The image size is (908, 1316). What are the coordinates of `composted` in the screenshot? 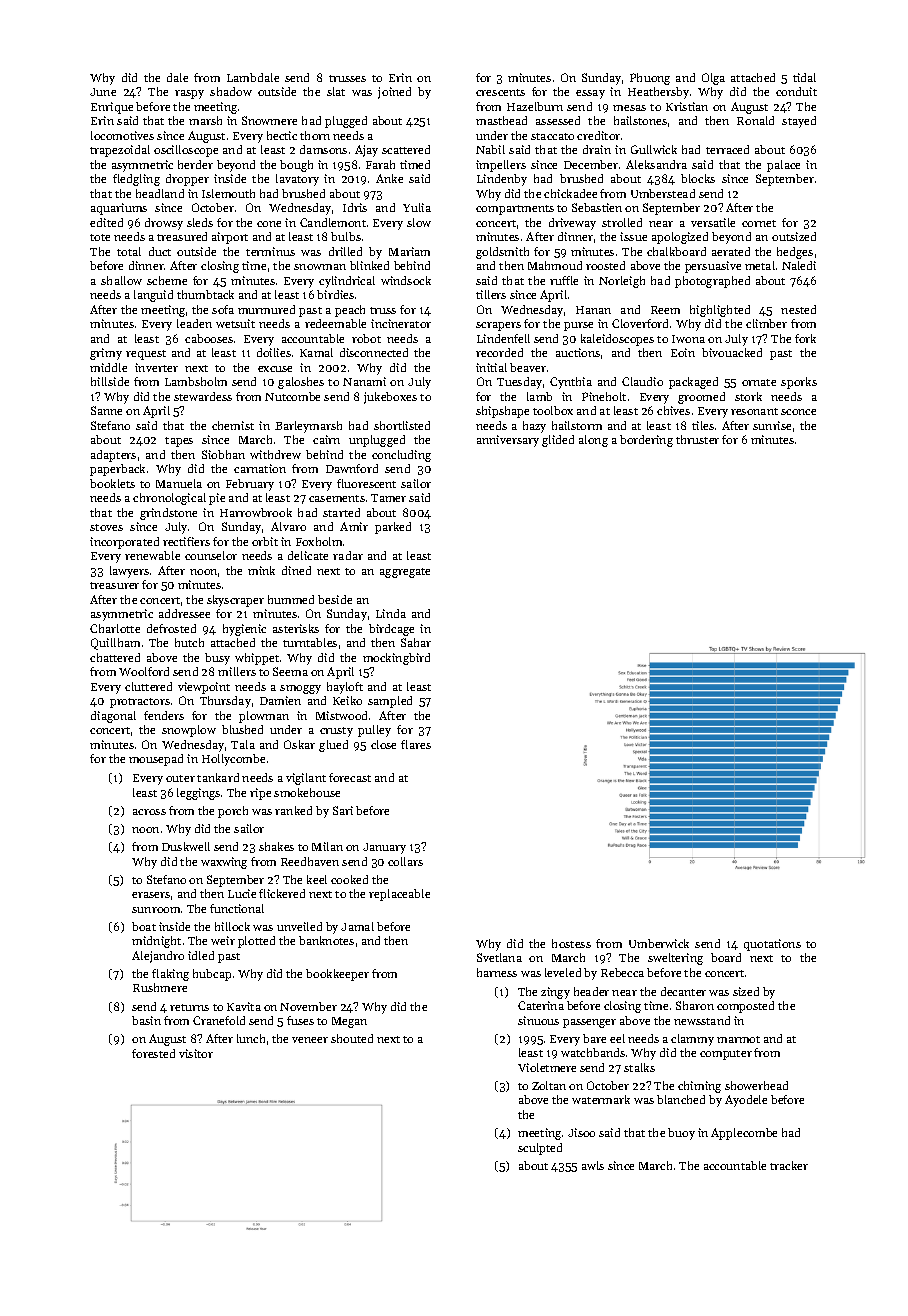 It's located at (745, 1007).
